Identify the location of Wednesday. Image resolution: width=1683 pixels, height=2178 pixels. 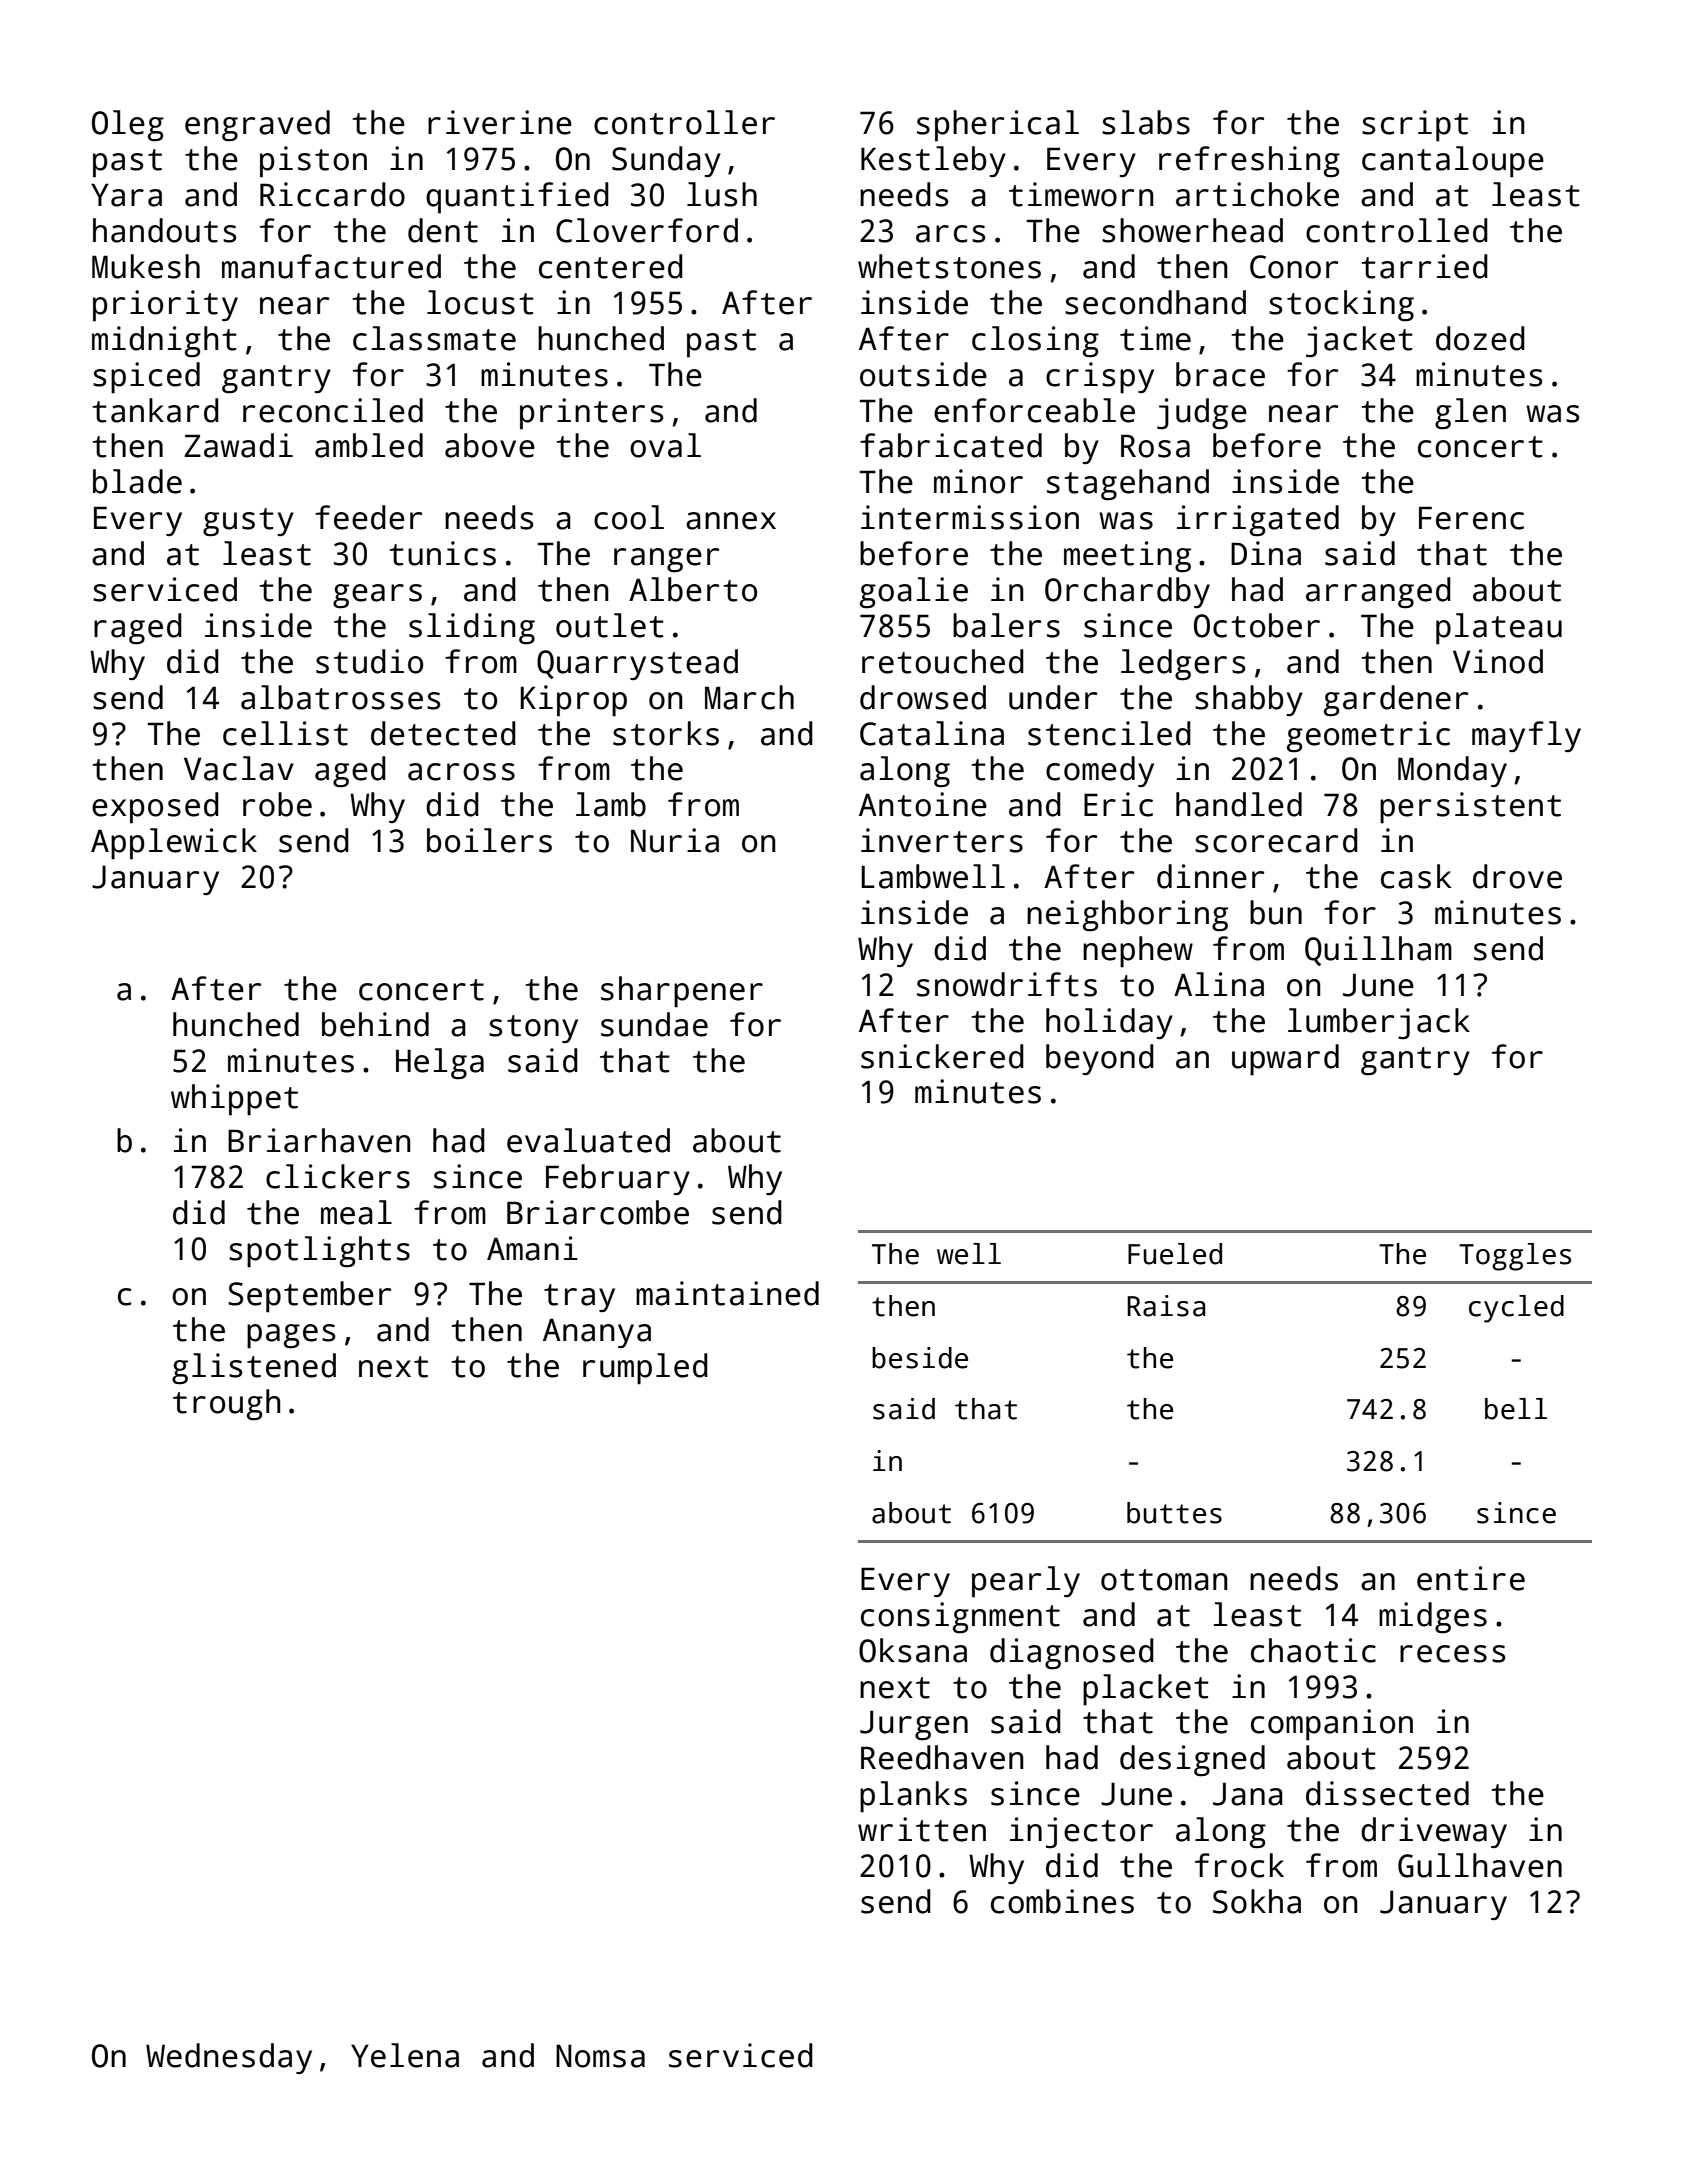
(229, 2058).
